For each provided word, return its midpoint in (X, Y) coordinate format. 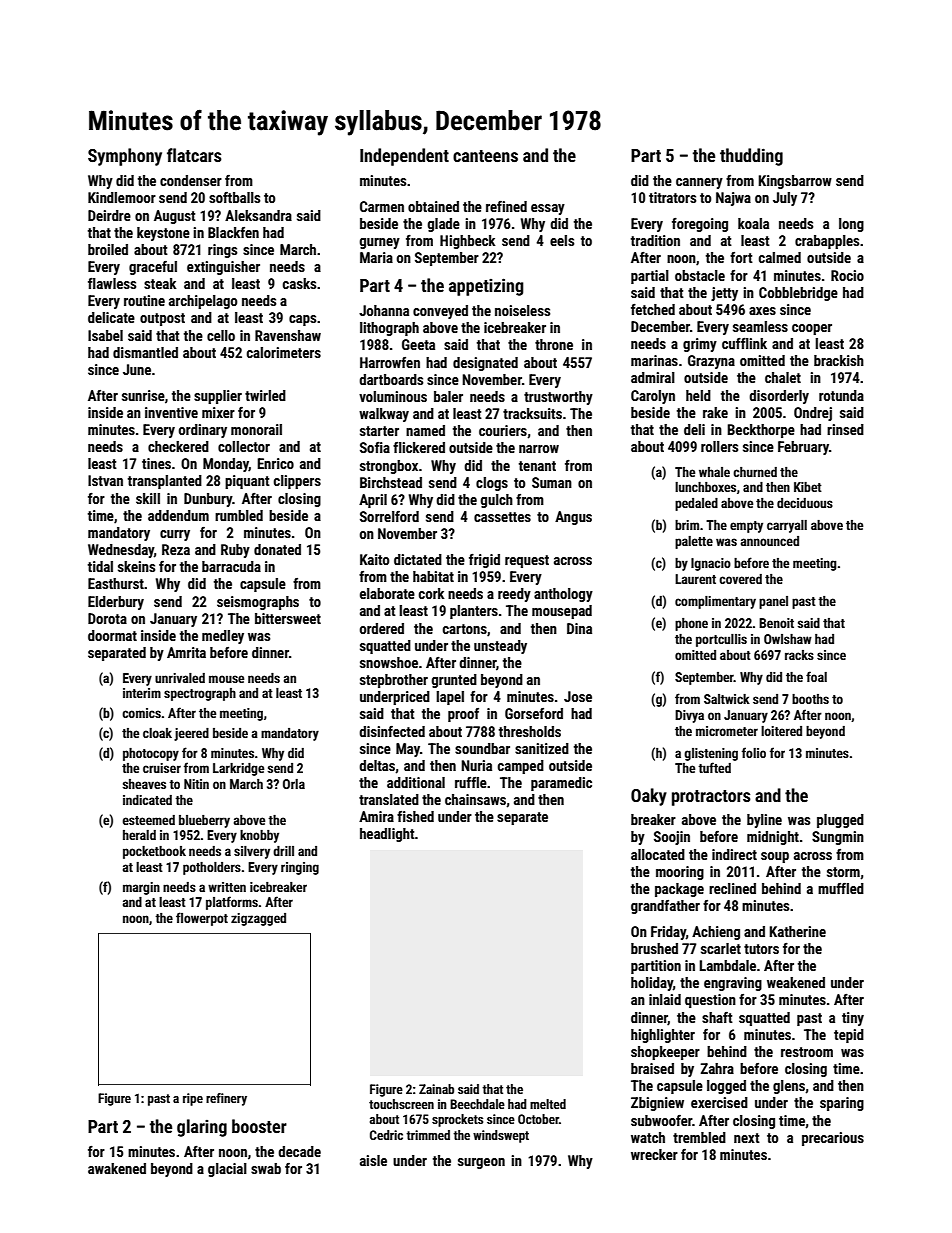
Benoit (776, 623)
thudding (751, 157)
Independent (404, 157)
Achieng (716, 933)
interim (142, 693)
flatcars (194, 155)
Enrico (275, 463)
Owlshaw (788, 639)
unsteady (500, 647)
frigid (484, 560)
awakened (117, 1168)
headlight (387, 835)
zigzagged (258, 919)
